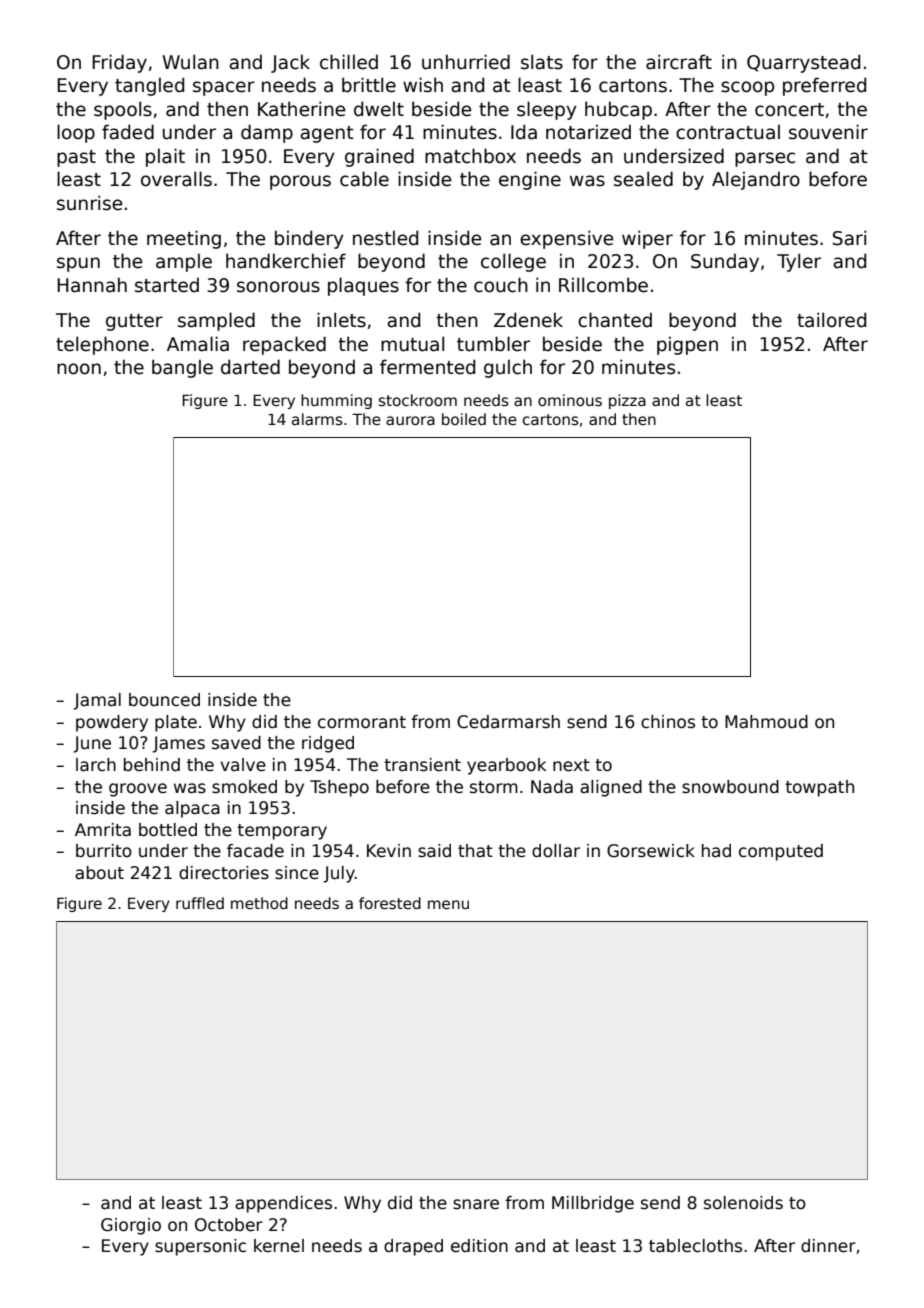 This document has height=1308, width=924. Describe the element at coordinates (781, 852) in the document. I see `computed` at that location.
